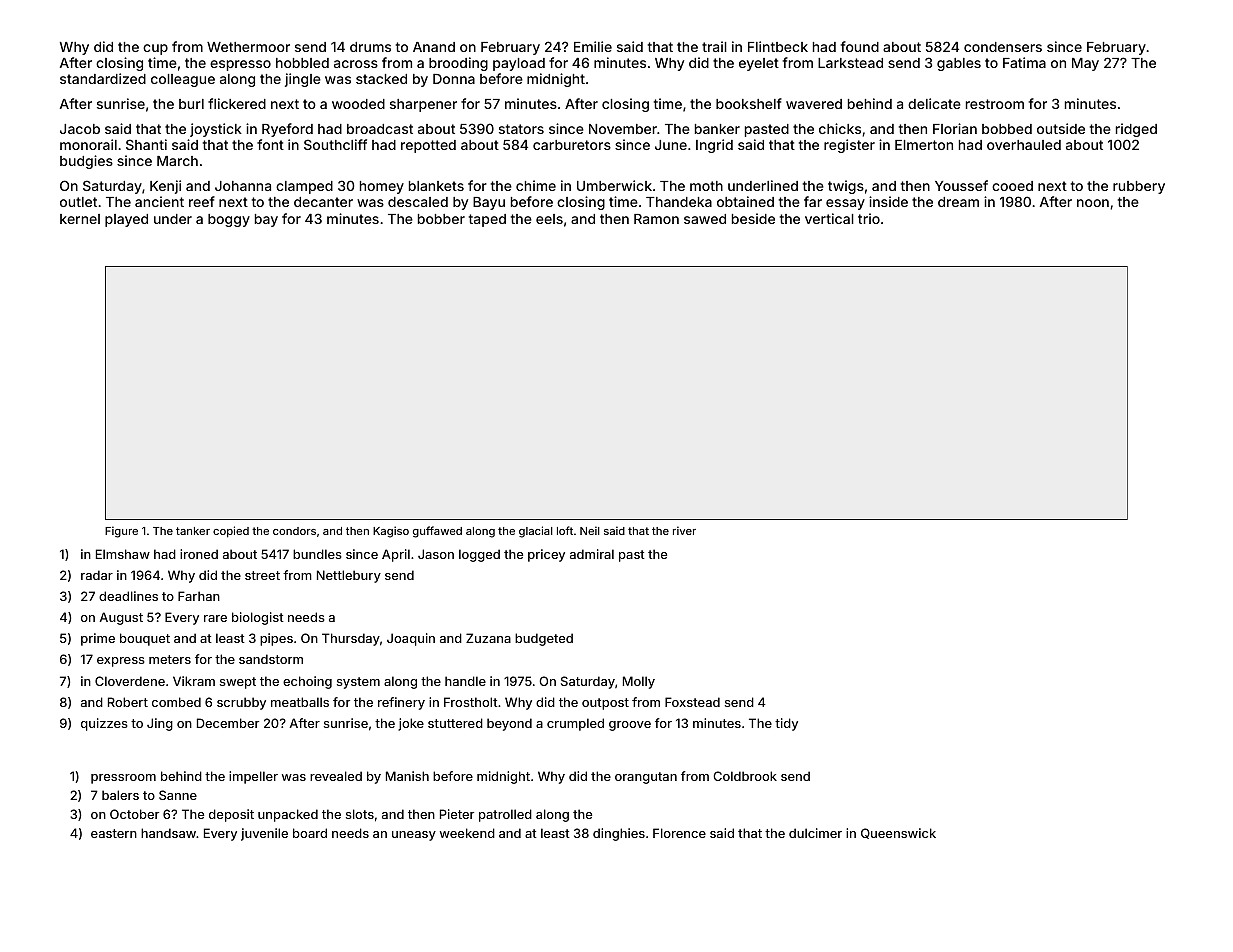 Image resolution: width=1233 pixels, height=952 pixels. Describe the element at coordinates (1136, 130) in the image. I see `ridged` at that location.
